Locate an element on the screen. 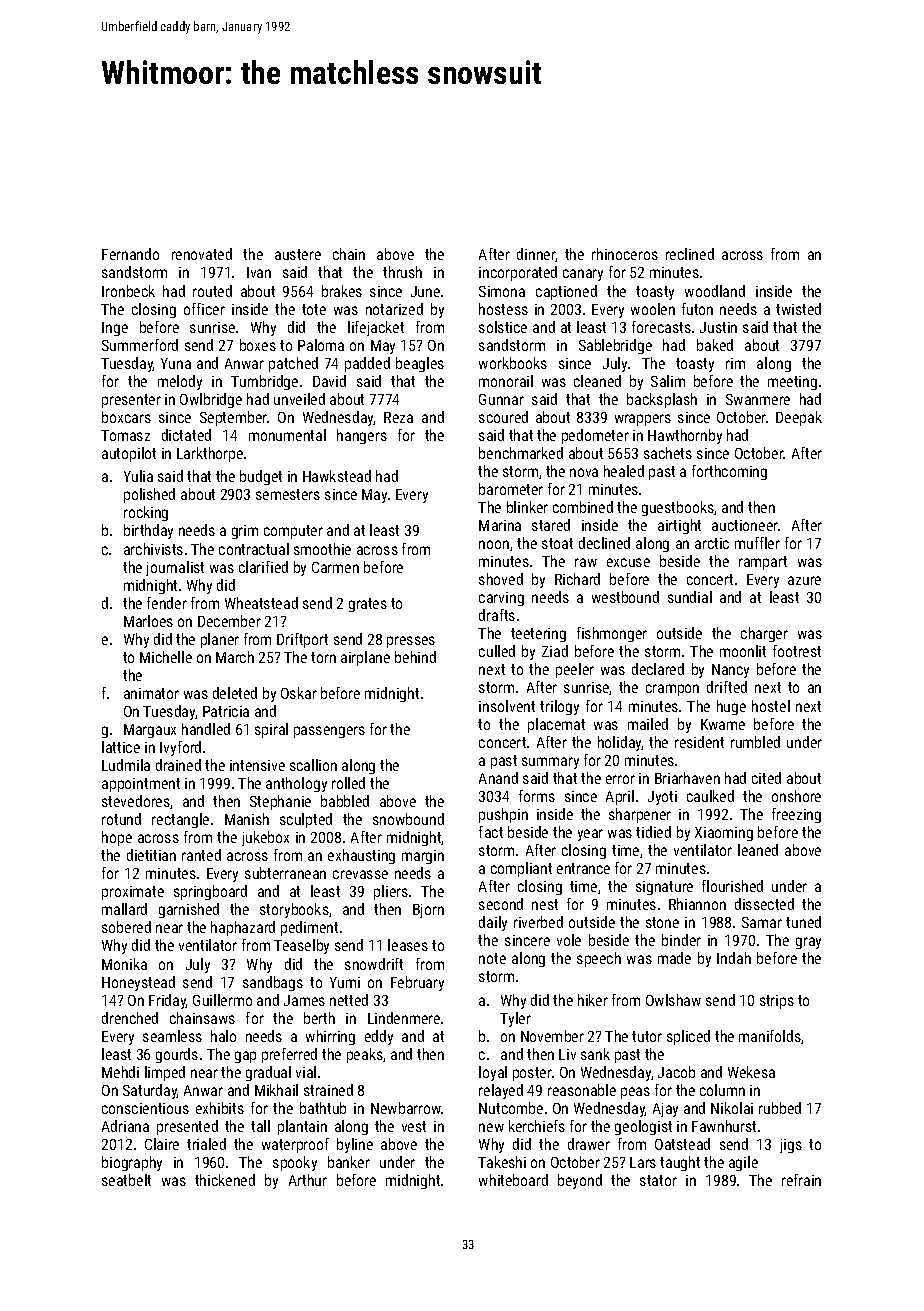 Image resolution: width=924 pixels, height=1311 pixels. futon is located at coordinates (697, 309).
